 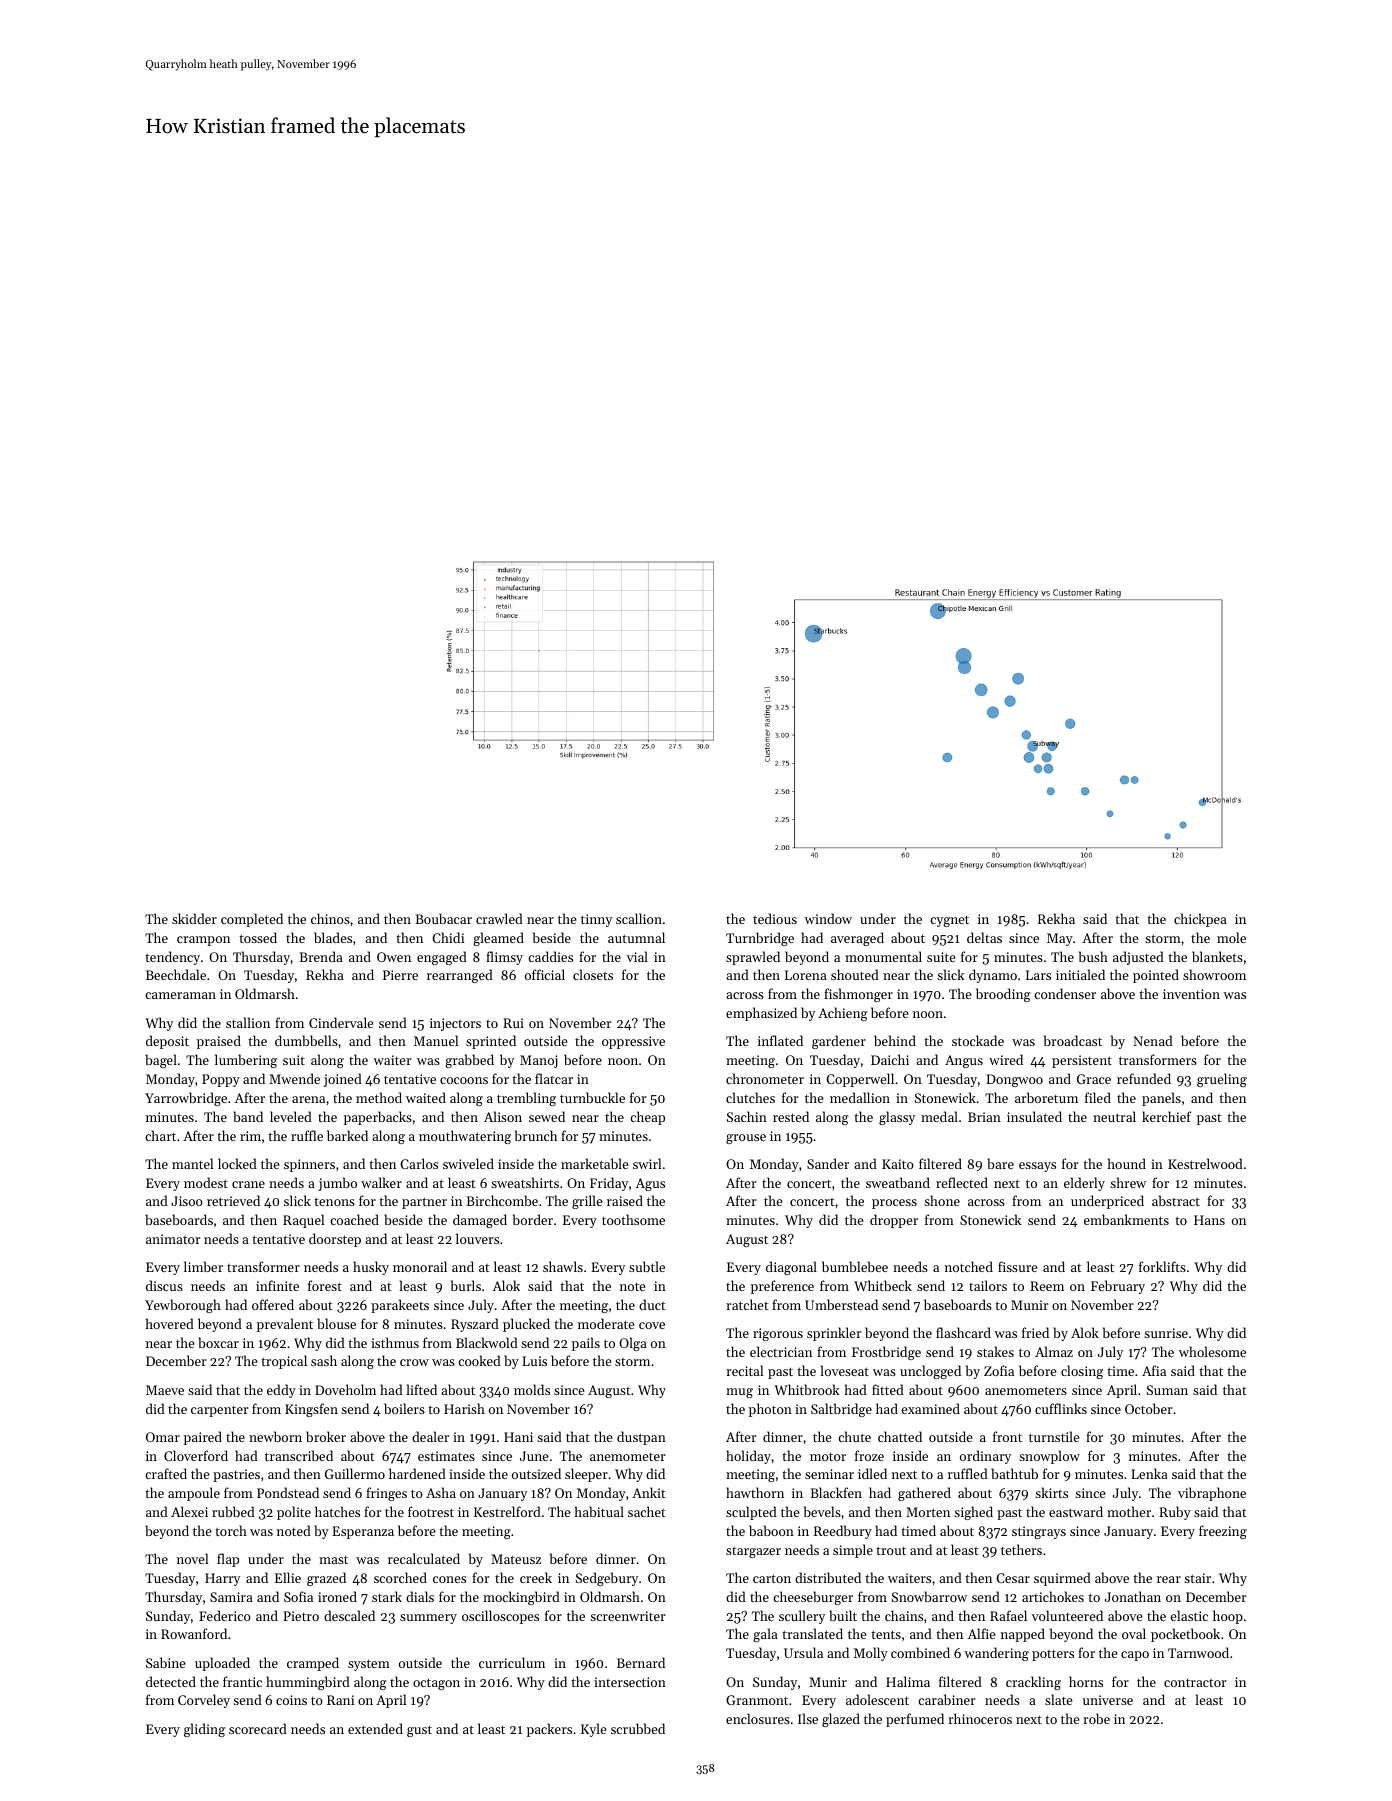 I want to click on cygnet, so click(x=949, y=921).
